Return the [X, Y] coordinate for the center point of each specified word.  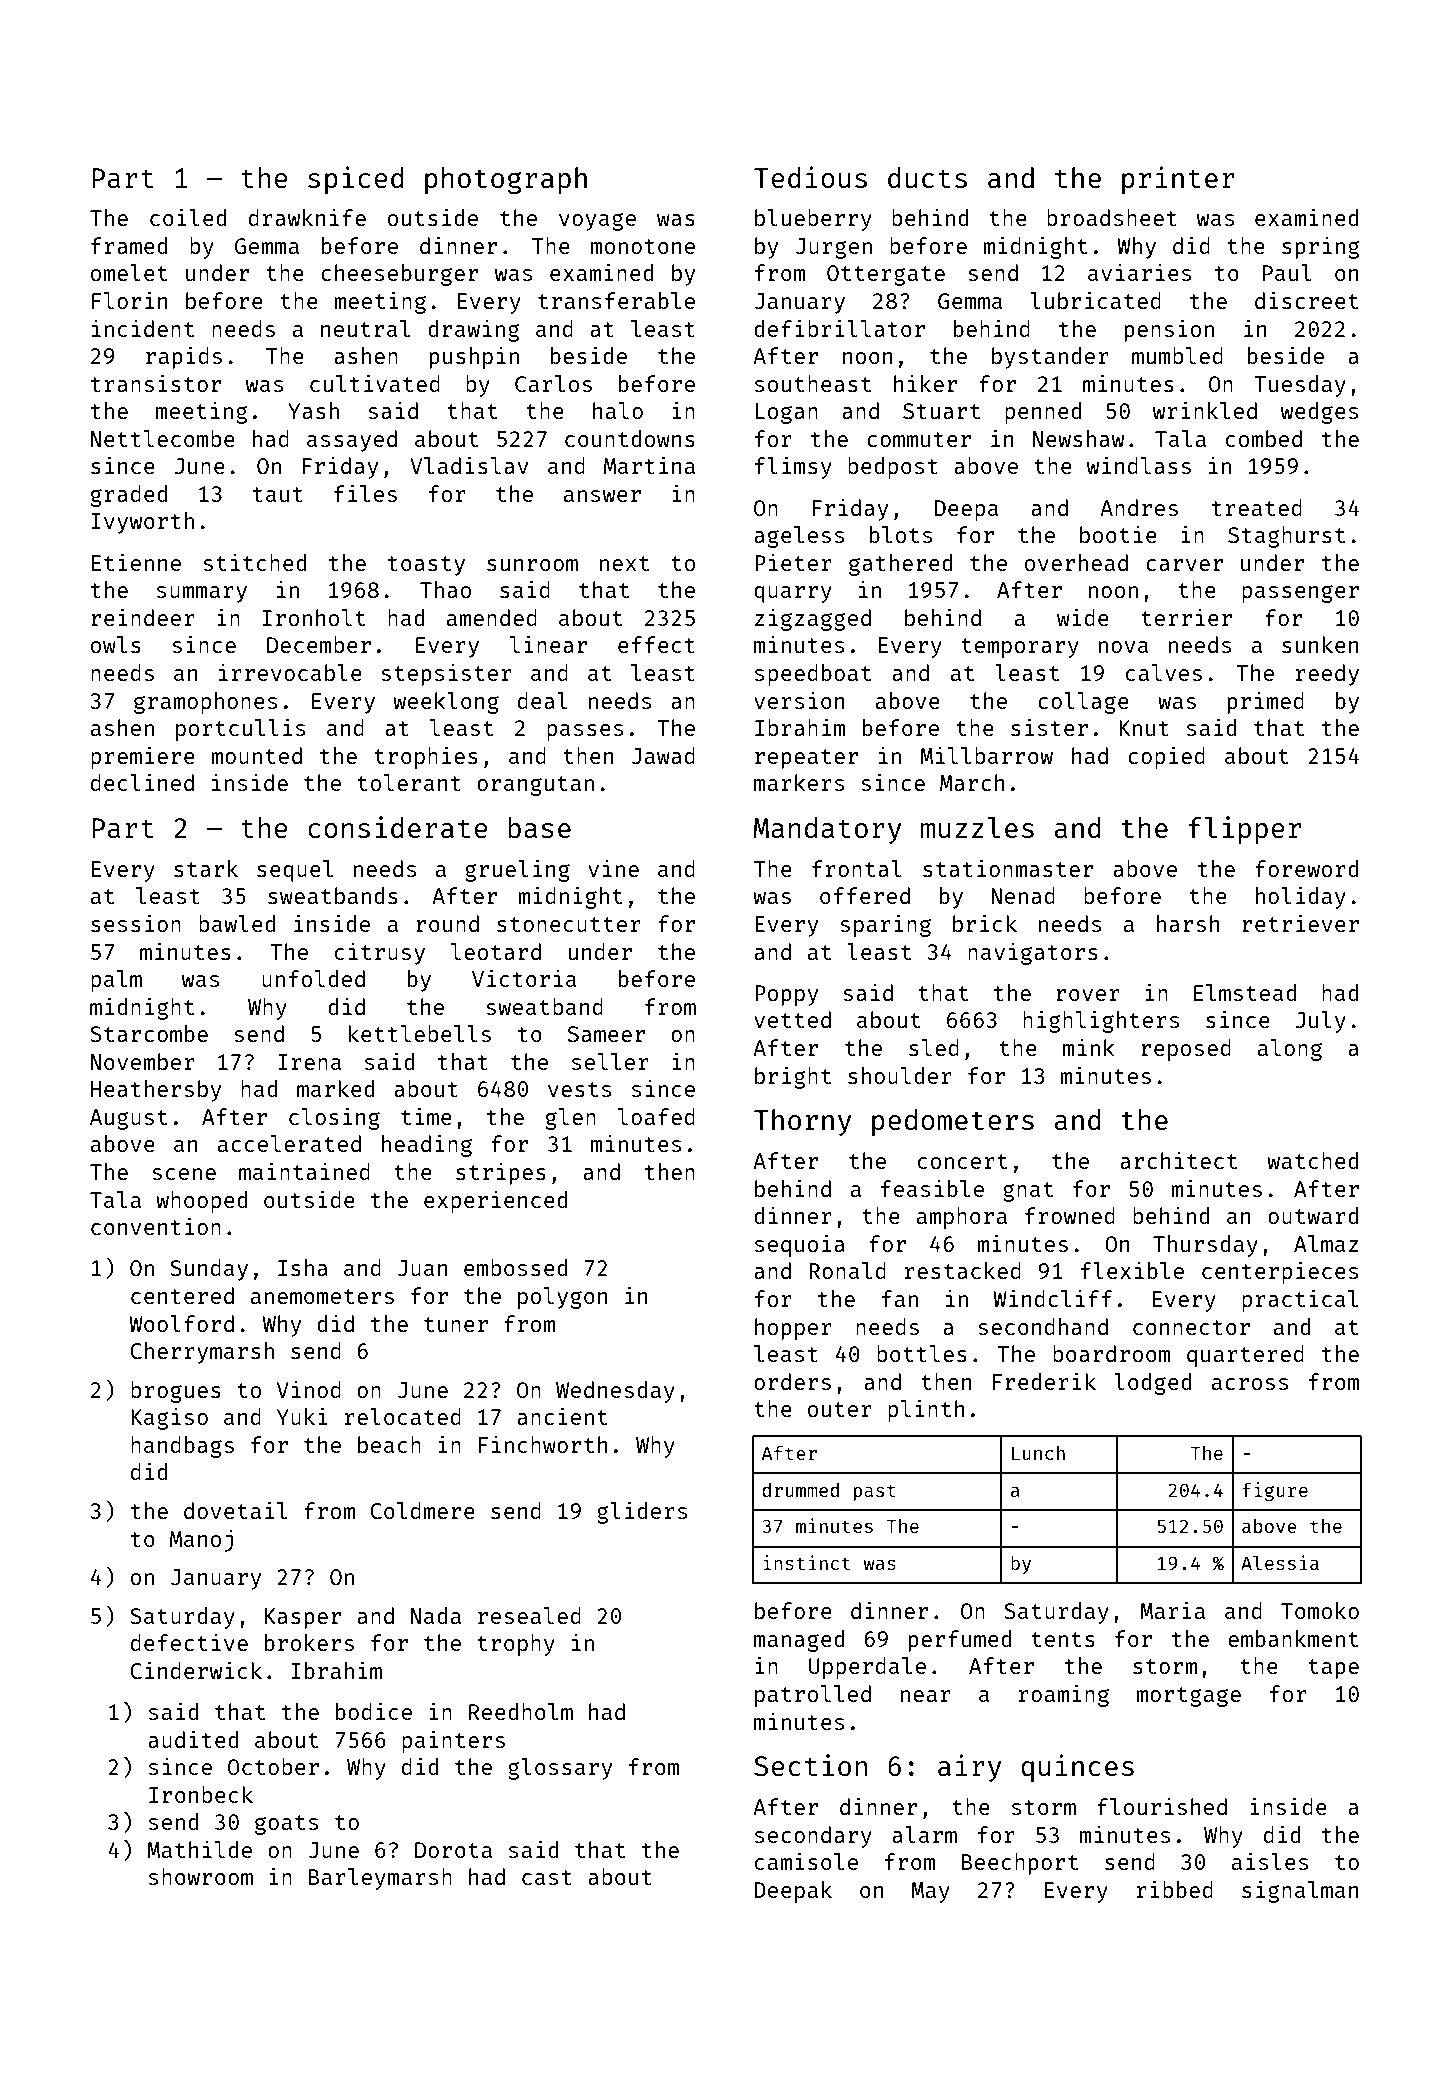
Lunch [1038, 1453]
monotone [643, 246]
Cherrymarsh [202, 1353]
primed [1266, 703]
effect [656, 644]
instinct [807, 1562]
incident [143, 328]
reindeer [143, 617]
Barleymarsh [380, 1879]
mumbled [1177, 355]
